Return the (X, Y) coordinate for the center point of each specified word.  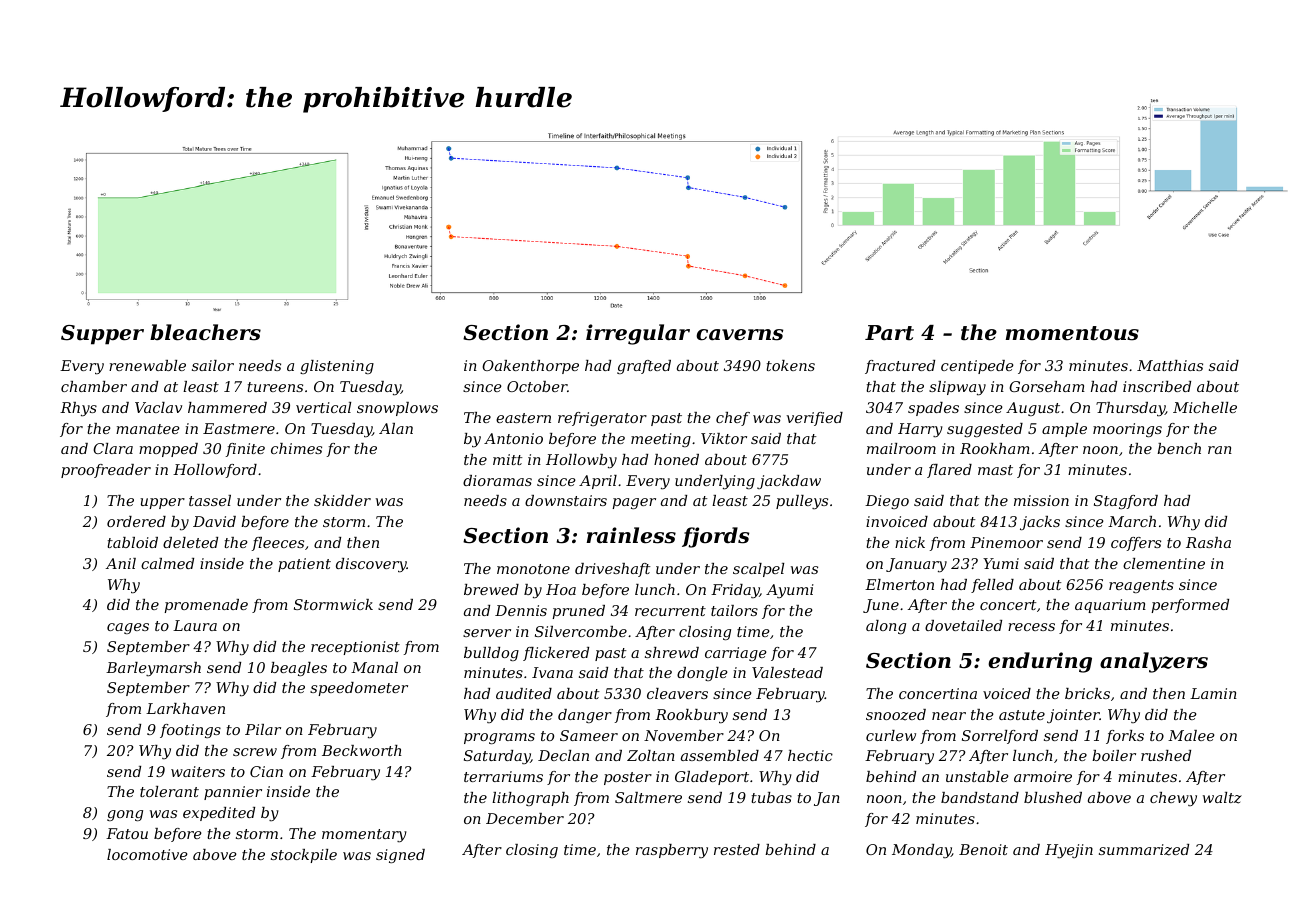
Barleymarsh (153, 669)
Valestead (787, 672)
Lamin (1213, 693)
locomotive (147, 854)
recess (1031, 627)
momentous (1072, 333)
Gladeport (712, 778)
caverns (739, 335)
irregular (638, 334)
